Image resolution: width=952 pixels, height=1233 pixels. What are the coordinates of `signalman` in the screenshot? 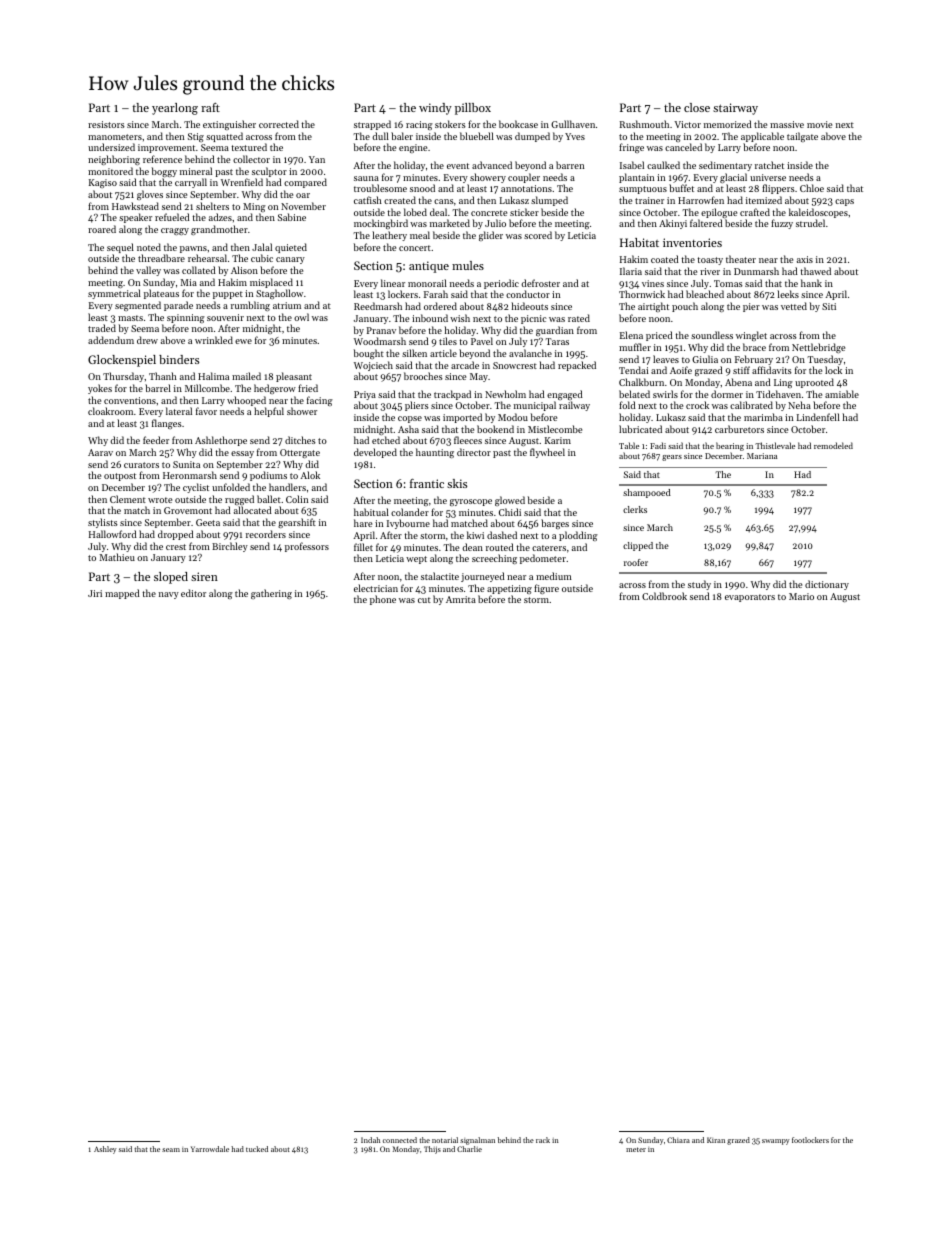 It's located at (477, 1141).
